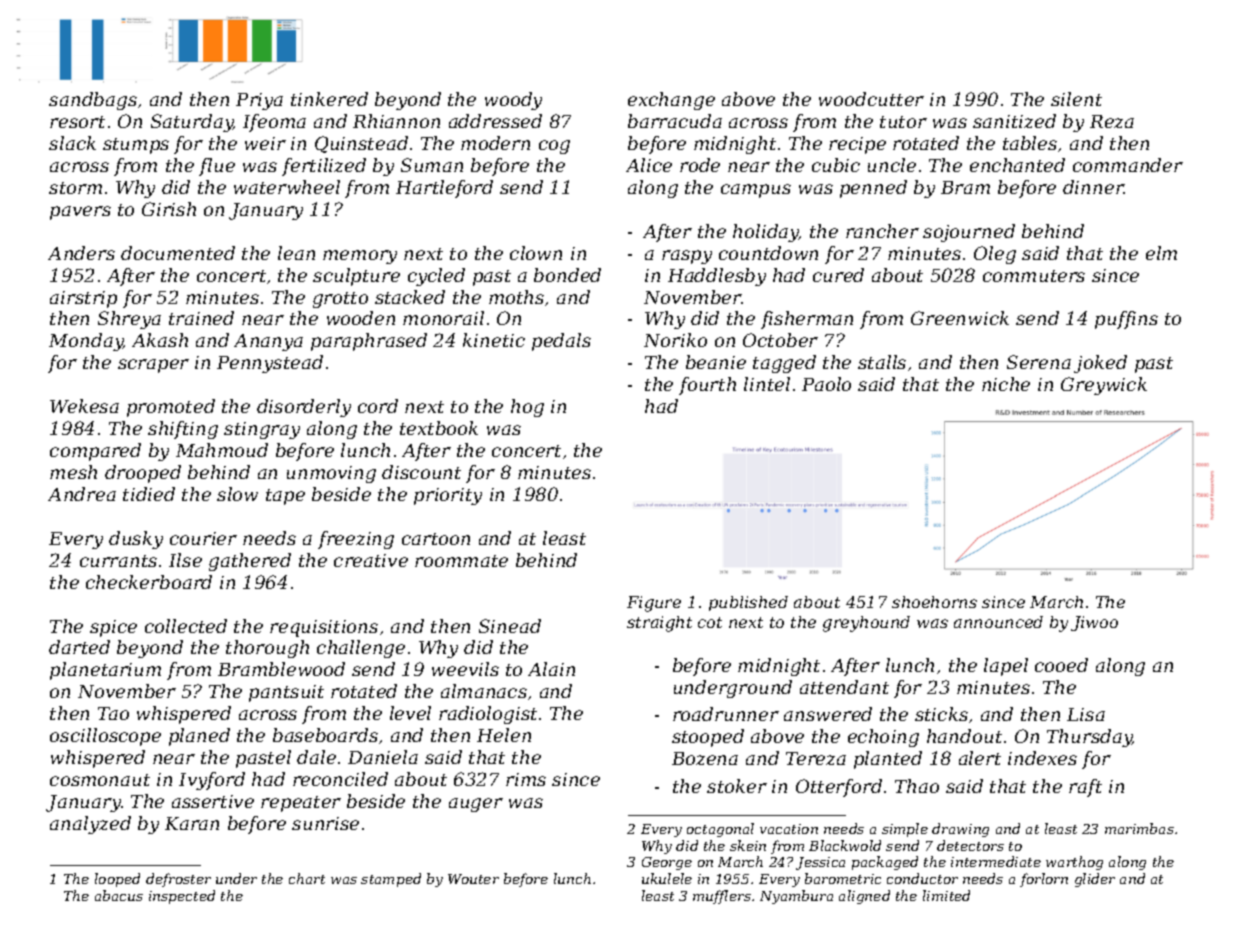 This screenshot has width=1233, height=952. What do you see at coordinates (118, 561) in the screenshot?
I see `currants` at bounding box center [118, 561].
